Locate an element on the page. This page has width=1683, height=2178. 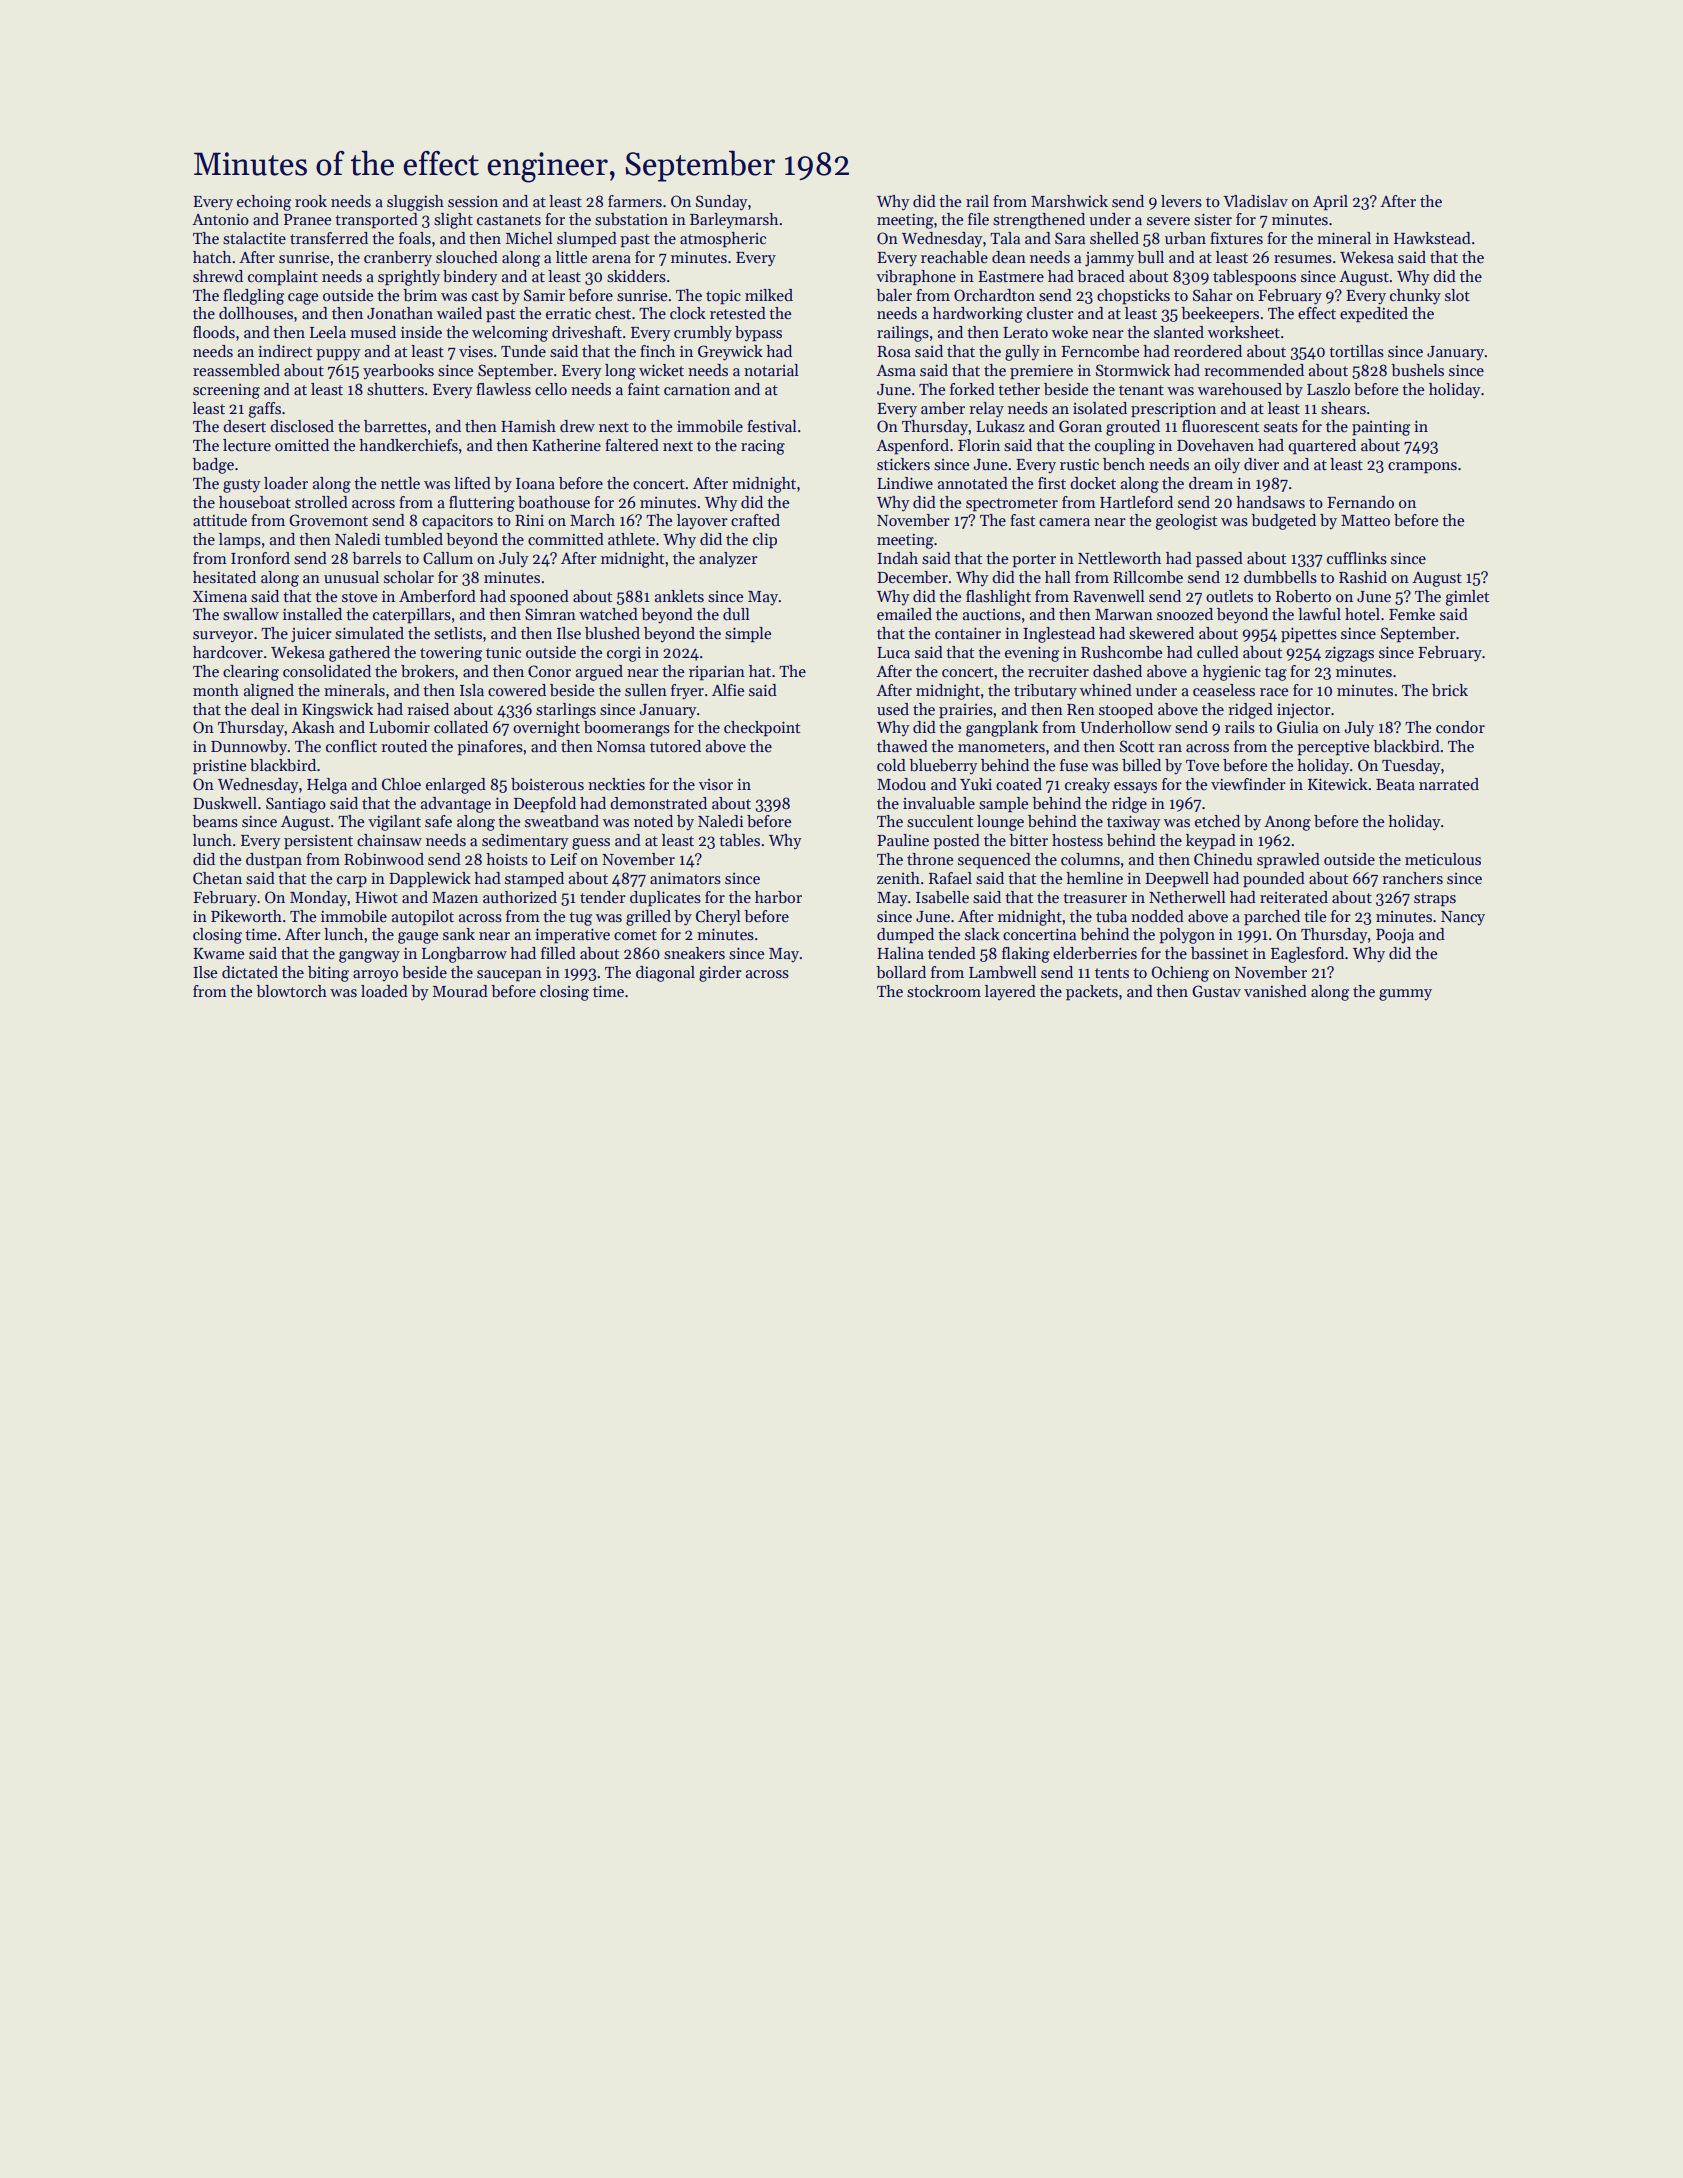
clock is located at coordinates (688, 313).
